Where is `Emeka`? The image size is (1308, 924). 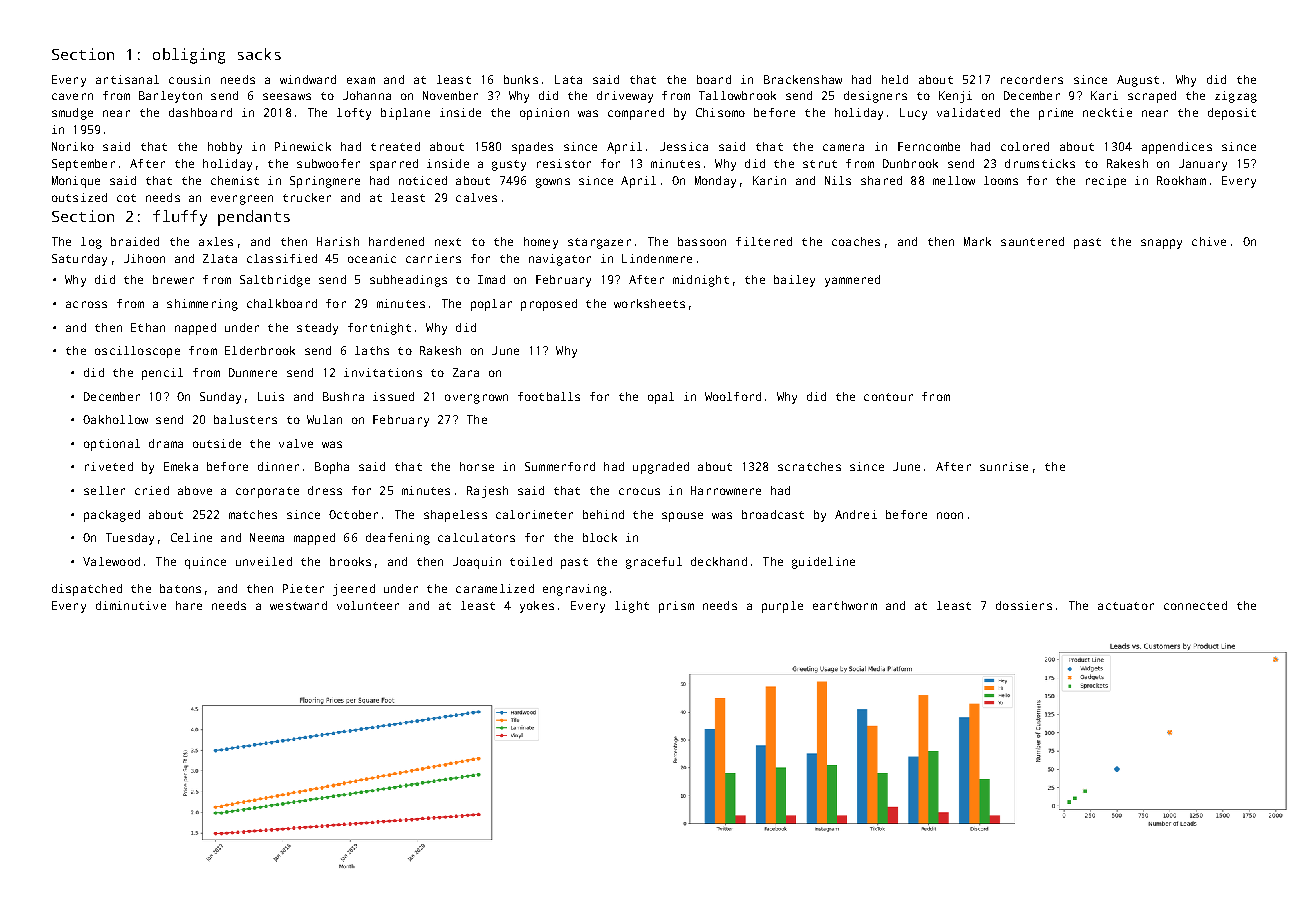
Emeka is located at coordinates (181, 466).
